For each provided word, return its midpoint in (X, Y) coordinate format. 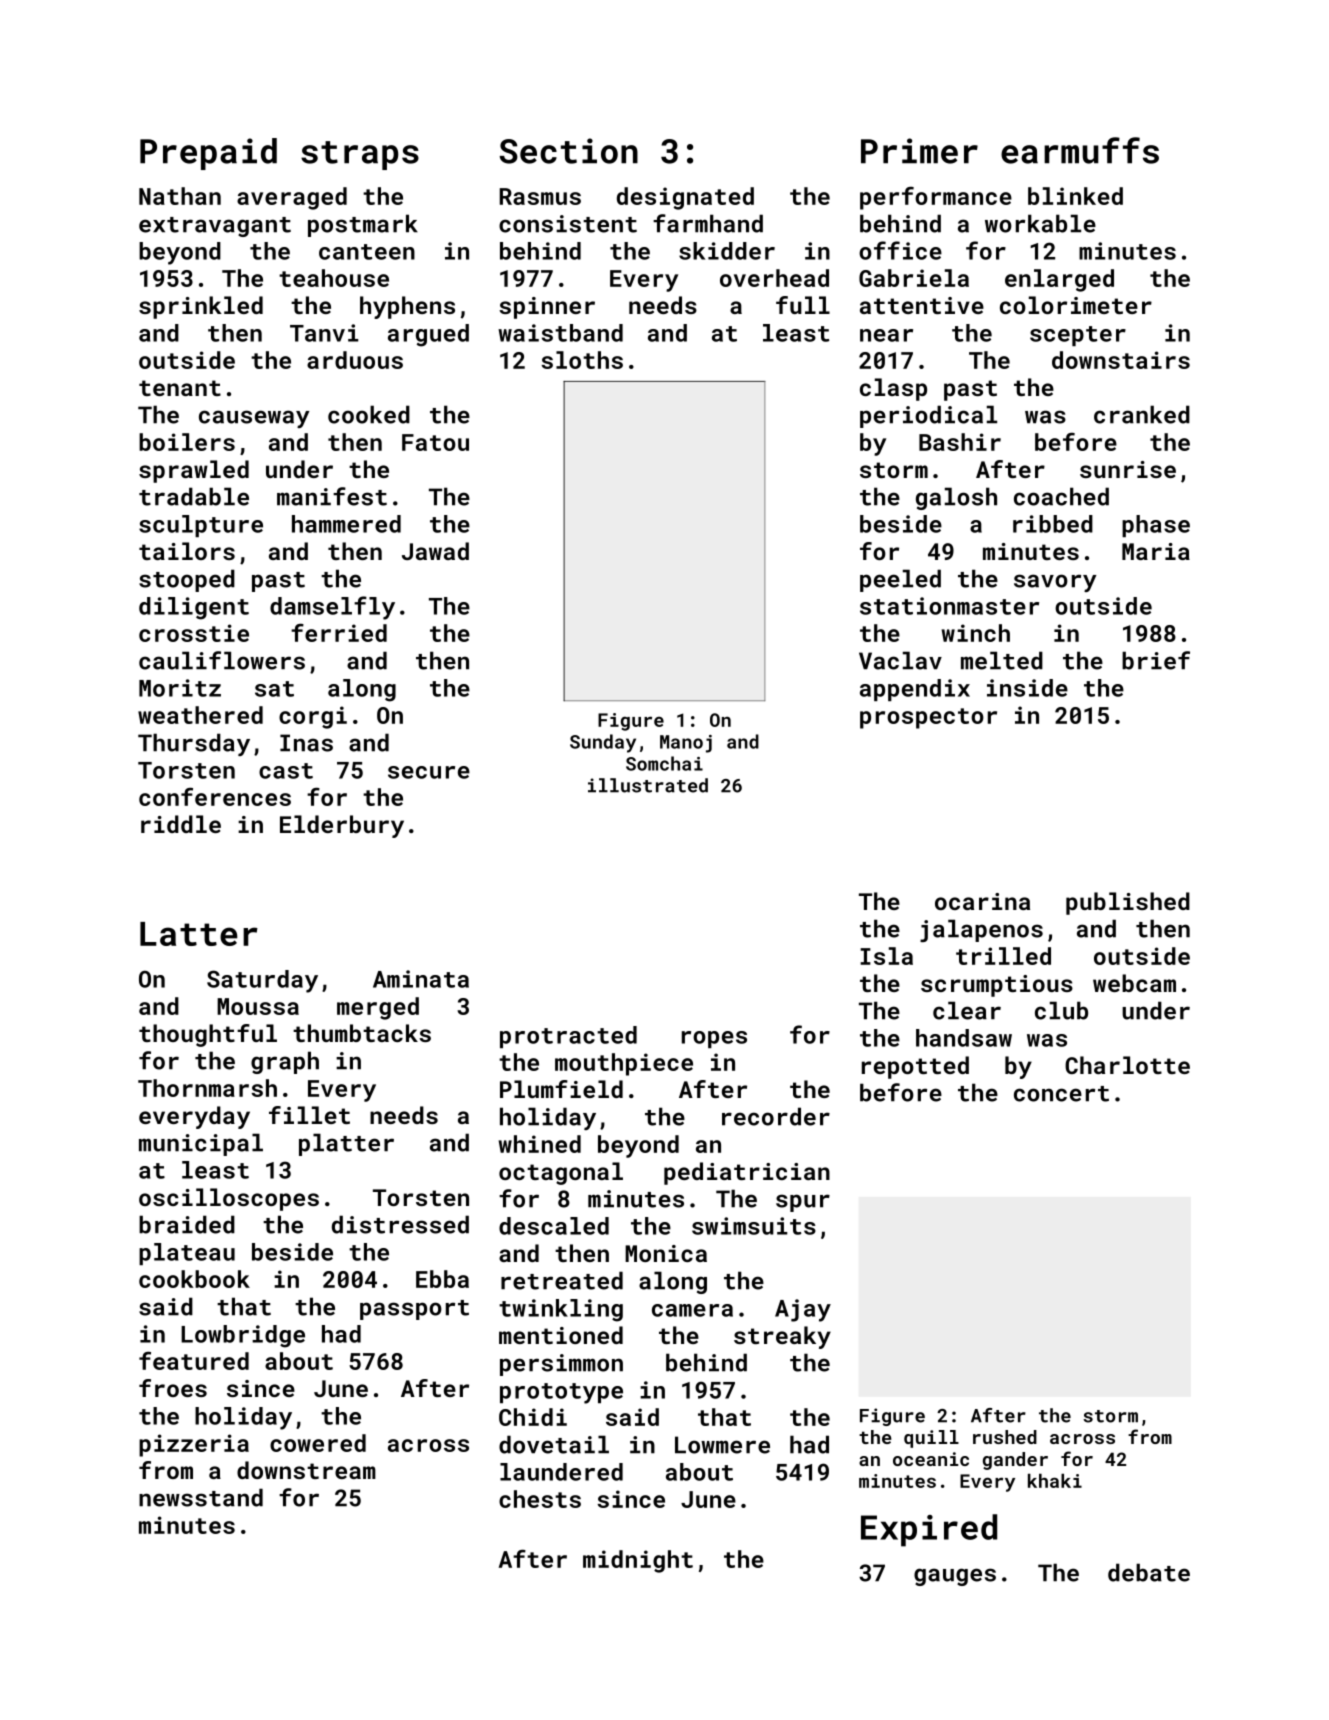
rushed (1005, 1437)
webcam (1134, 983)
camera (692, 1310)
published (1128, 903)
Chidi (533, 1417)
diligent (194, 608)
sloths (582, 360)
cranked (1142, 414)
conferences (215, 796)
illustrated (648, 785)
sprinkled (201, 307)
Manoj (686, 744)
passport (414, 1310)
